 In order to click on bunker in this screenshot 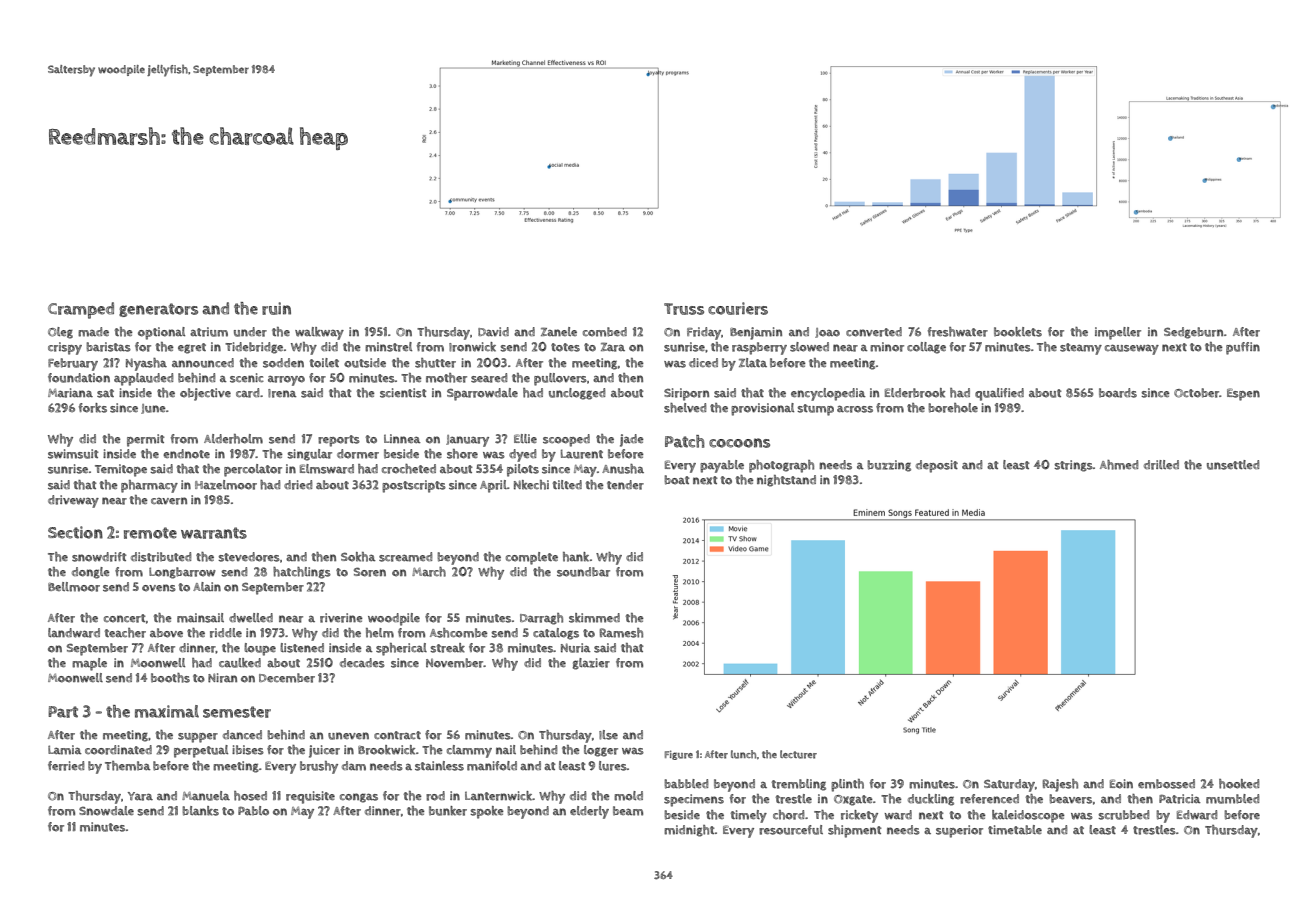, I will do `click(448, 811)`.
